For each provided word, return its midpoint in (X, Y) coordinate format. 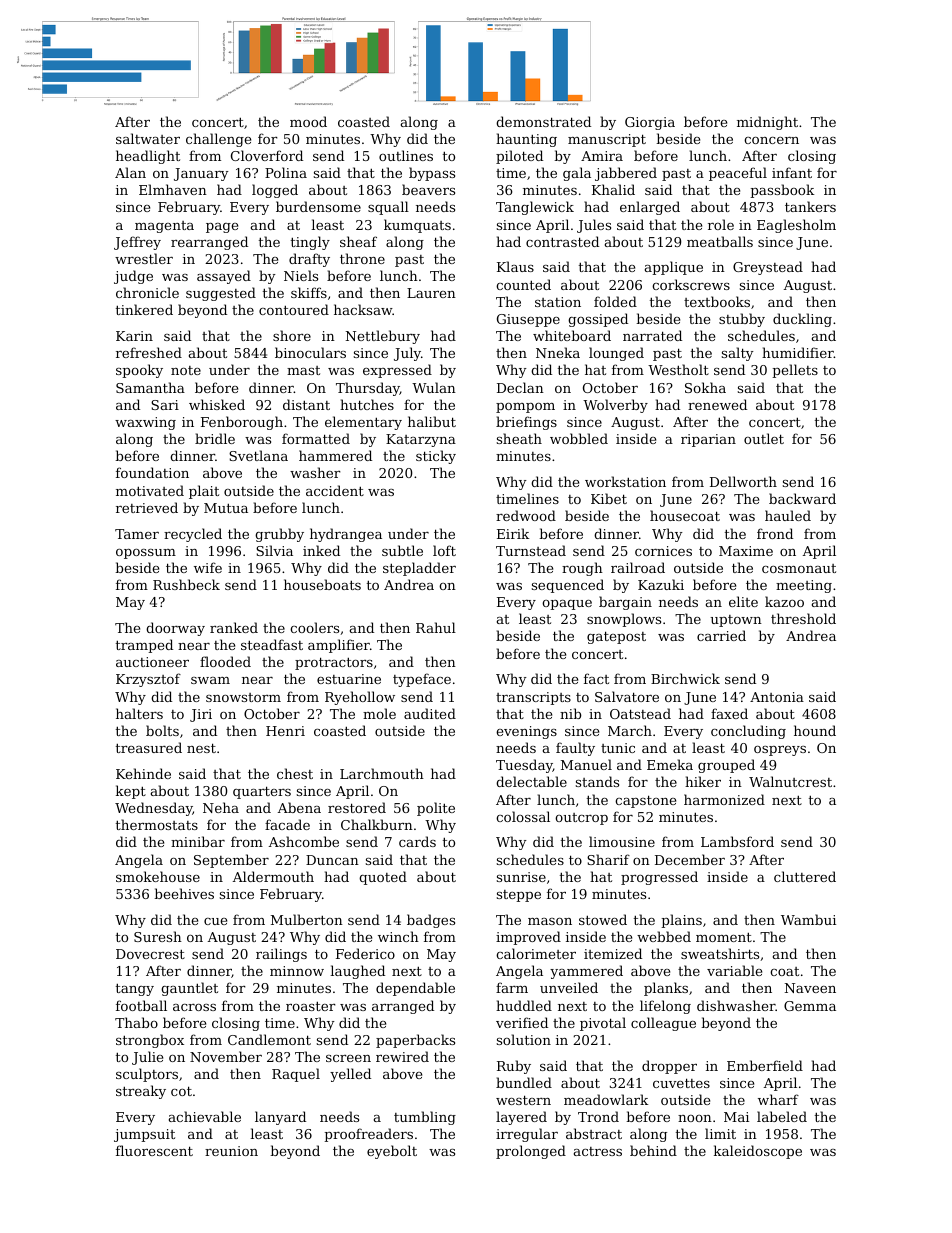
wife (208, 567)
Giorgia (650, 123)
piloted (519, 157)
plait (204, 492)
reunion (231, 1151)
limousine (622, 841)
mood (308, 121)
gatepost (616, 637)
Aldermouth (273, 876)
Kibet (609, 498)
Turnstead (531, 550)
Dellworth (743, 481)
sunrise (521, 877)
